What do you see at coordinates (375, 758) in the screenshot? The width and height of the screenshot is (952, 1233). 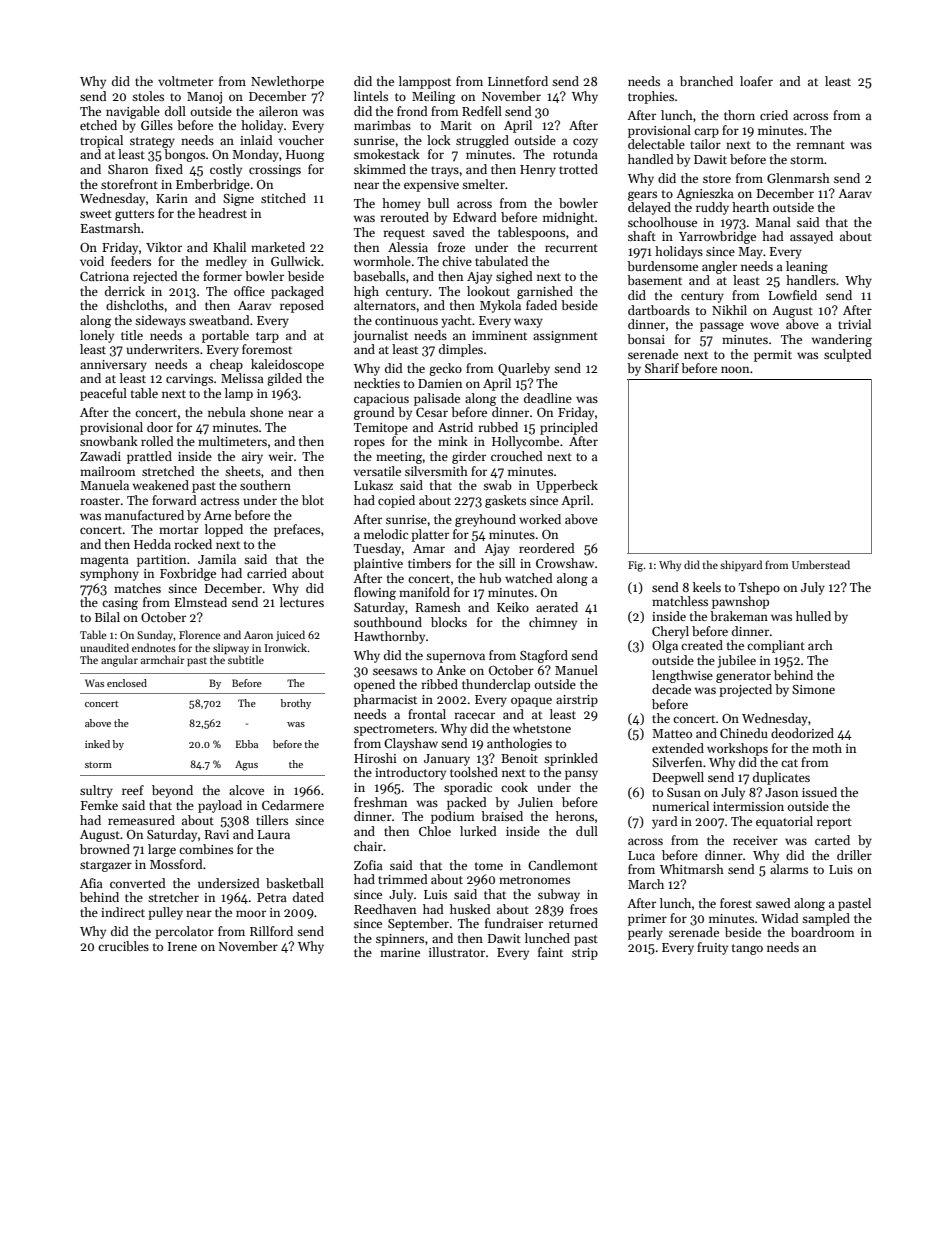 I see `Hiroshi` at bounding box center [375, 758].
